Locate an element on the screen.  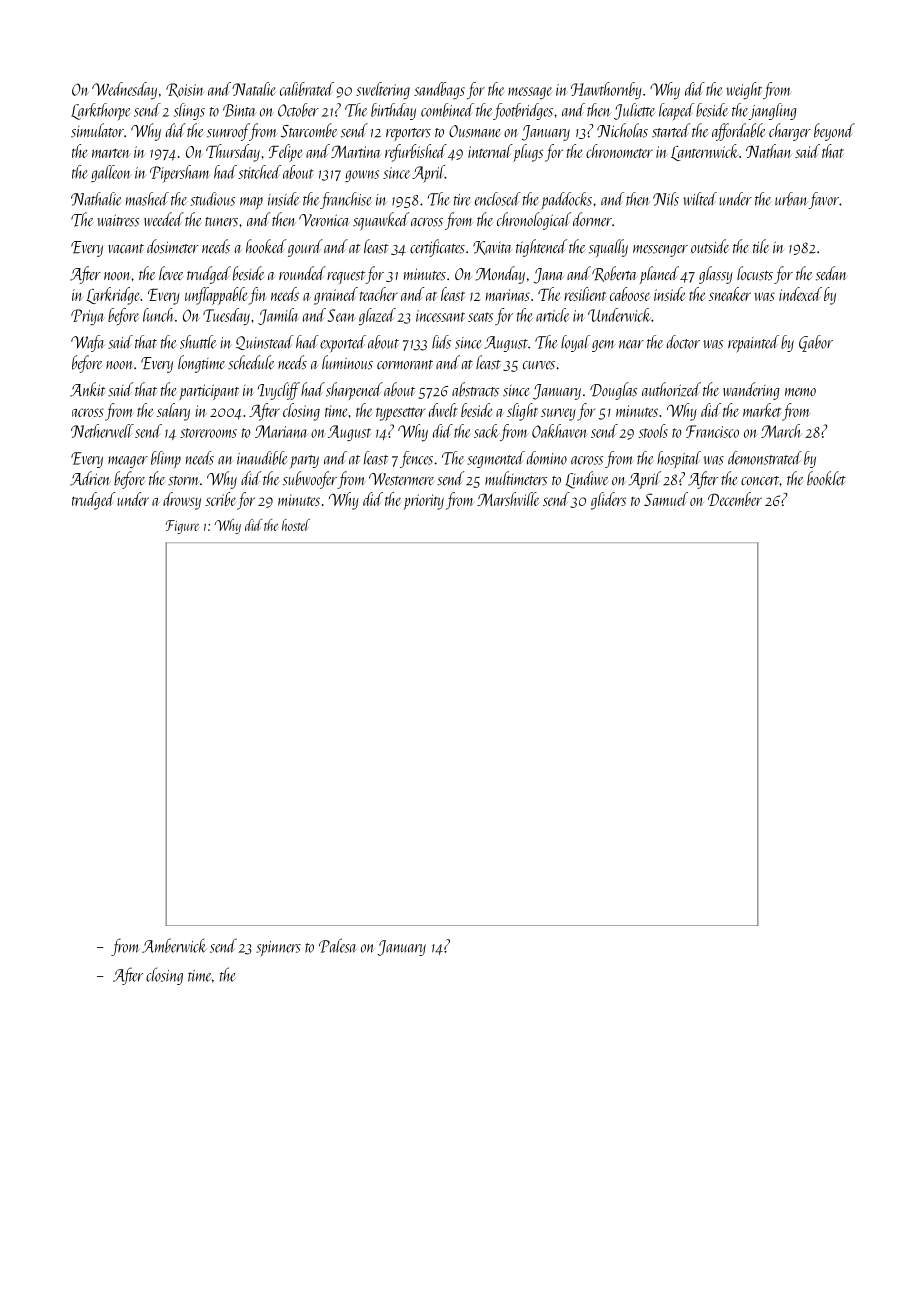
mashed is located at coordinates (147, 199).
